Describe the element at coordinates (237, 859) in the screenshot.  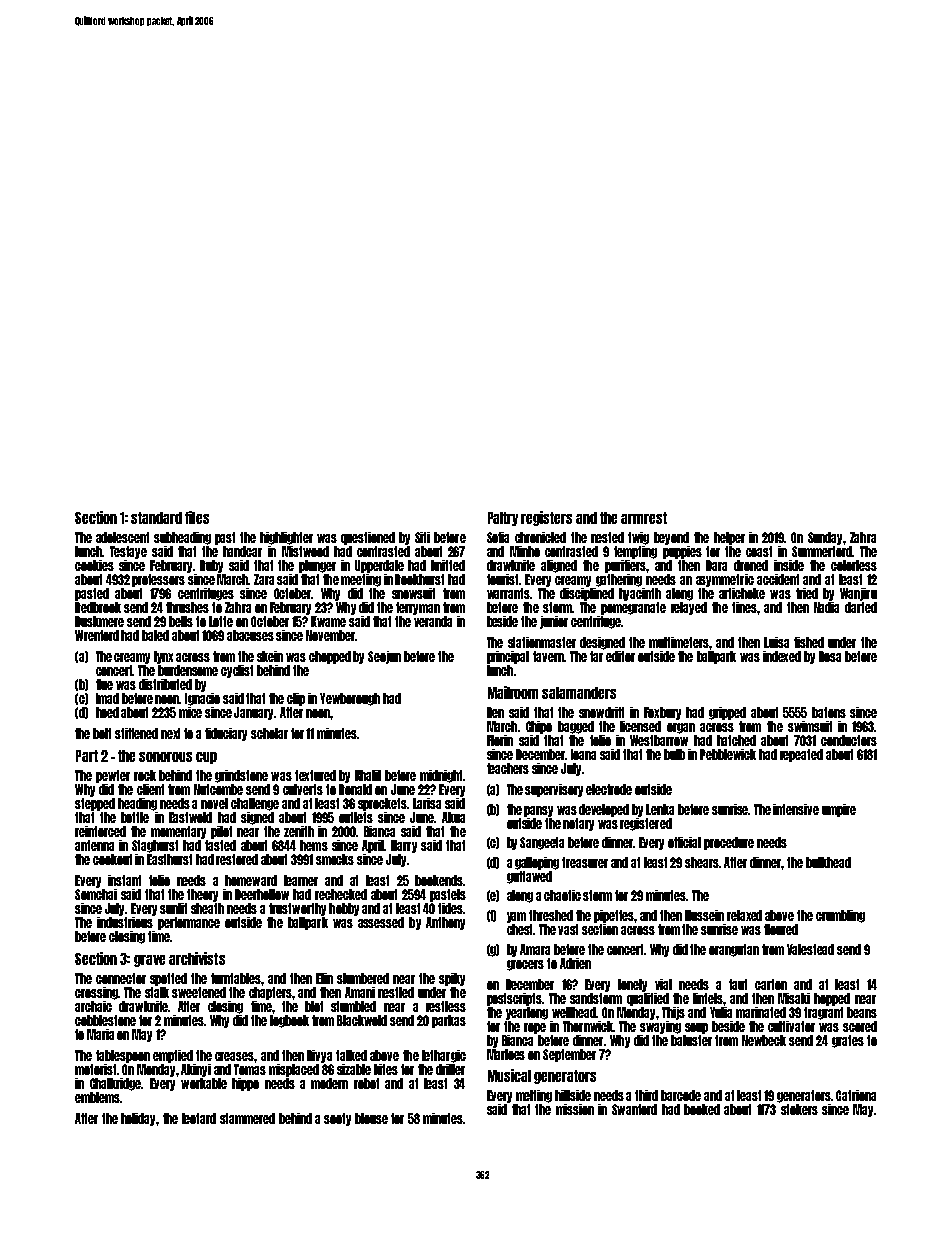
I see `restored` at that location.
